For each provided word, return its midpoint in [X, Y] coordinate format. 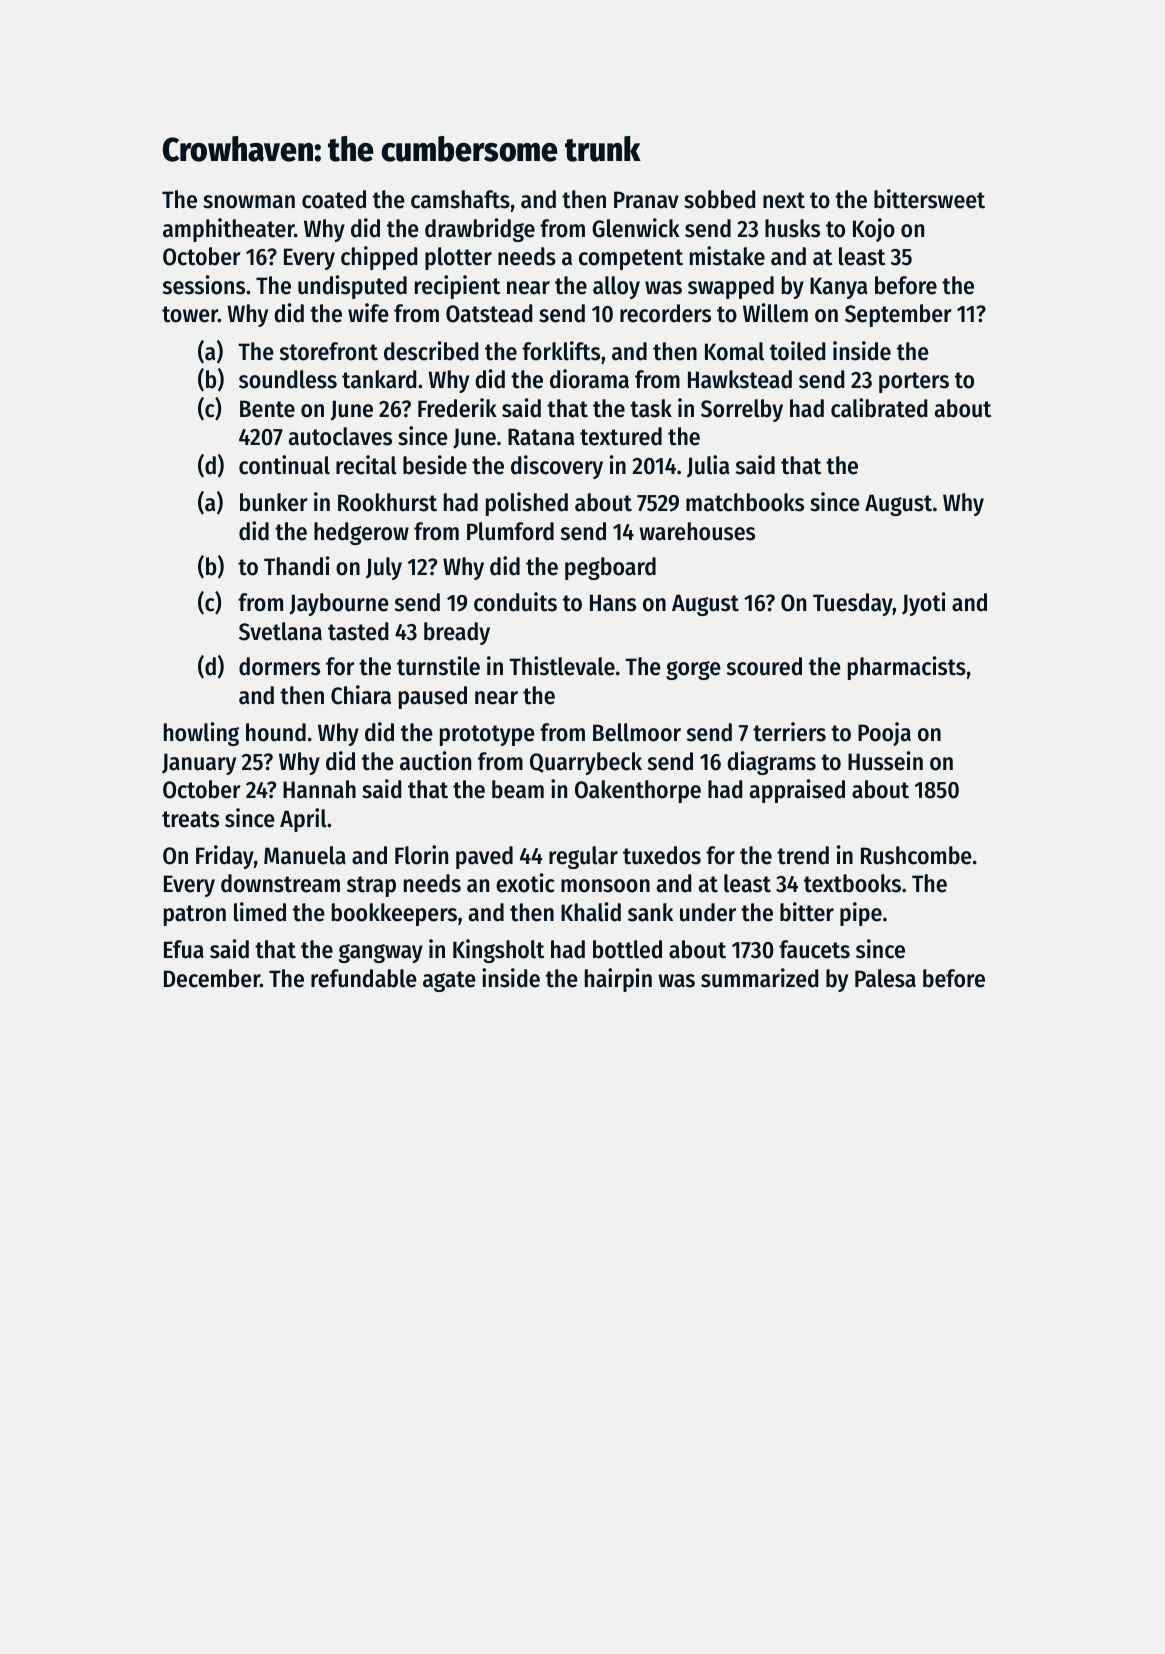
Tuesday [853, 604]
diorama [589, 379]
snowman [249, 202]
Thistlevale [562, 666]
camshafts [460, 199]
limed [260, 912]
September [898, 315]
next [784, 200]
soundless [288, 379]
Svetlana [280, 631]
